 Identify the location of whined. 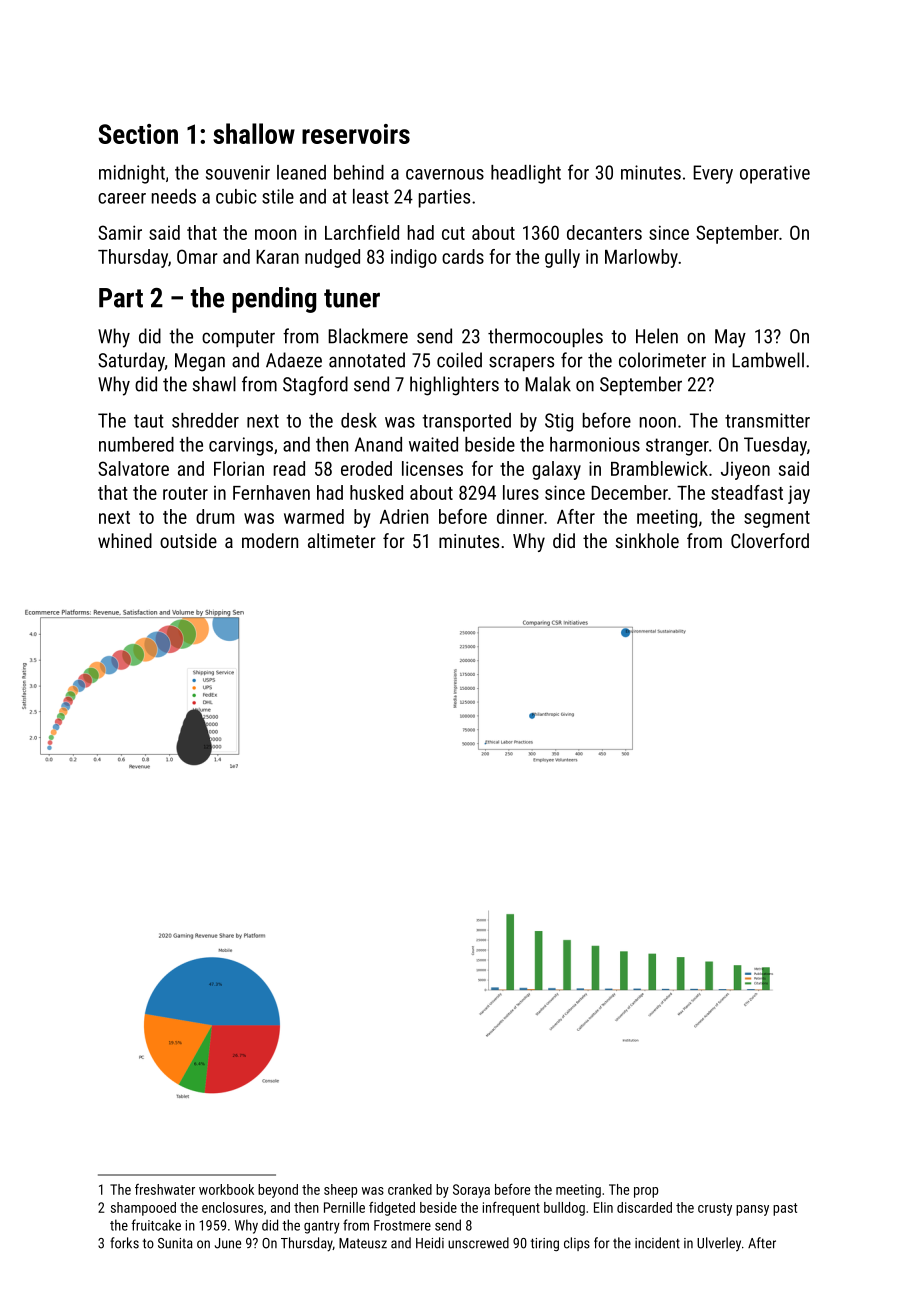
(125, 540).
